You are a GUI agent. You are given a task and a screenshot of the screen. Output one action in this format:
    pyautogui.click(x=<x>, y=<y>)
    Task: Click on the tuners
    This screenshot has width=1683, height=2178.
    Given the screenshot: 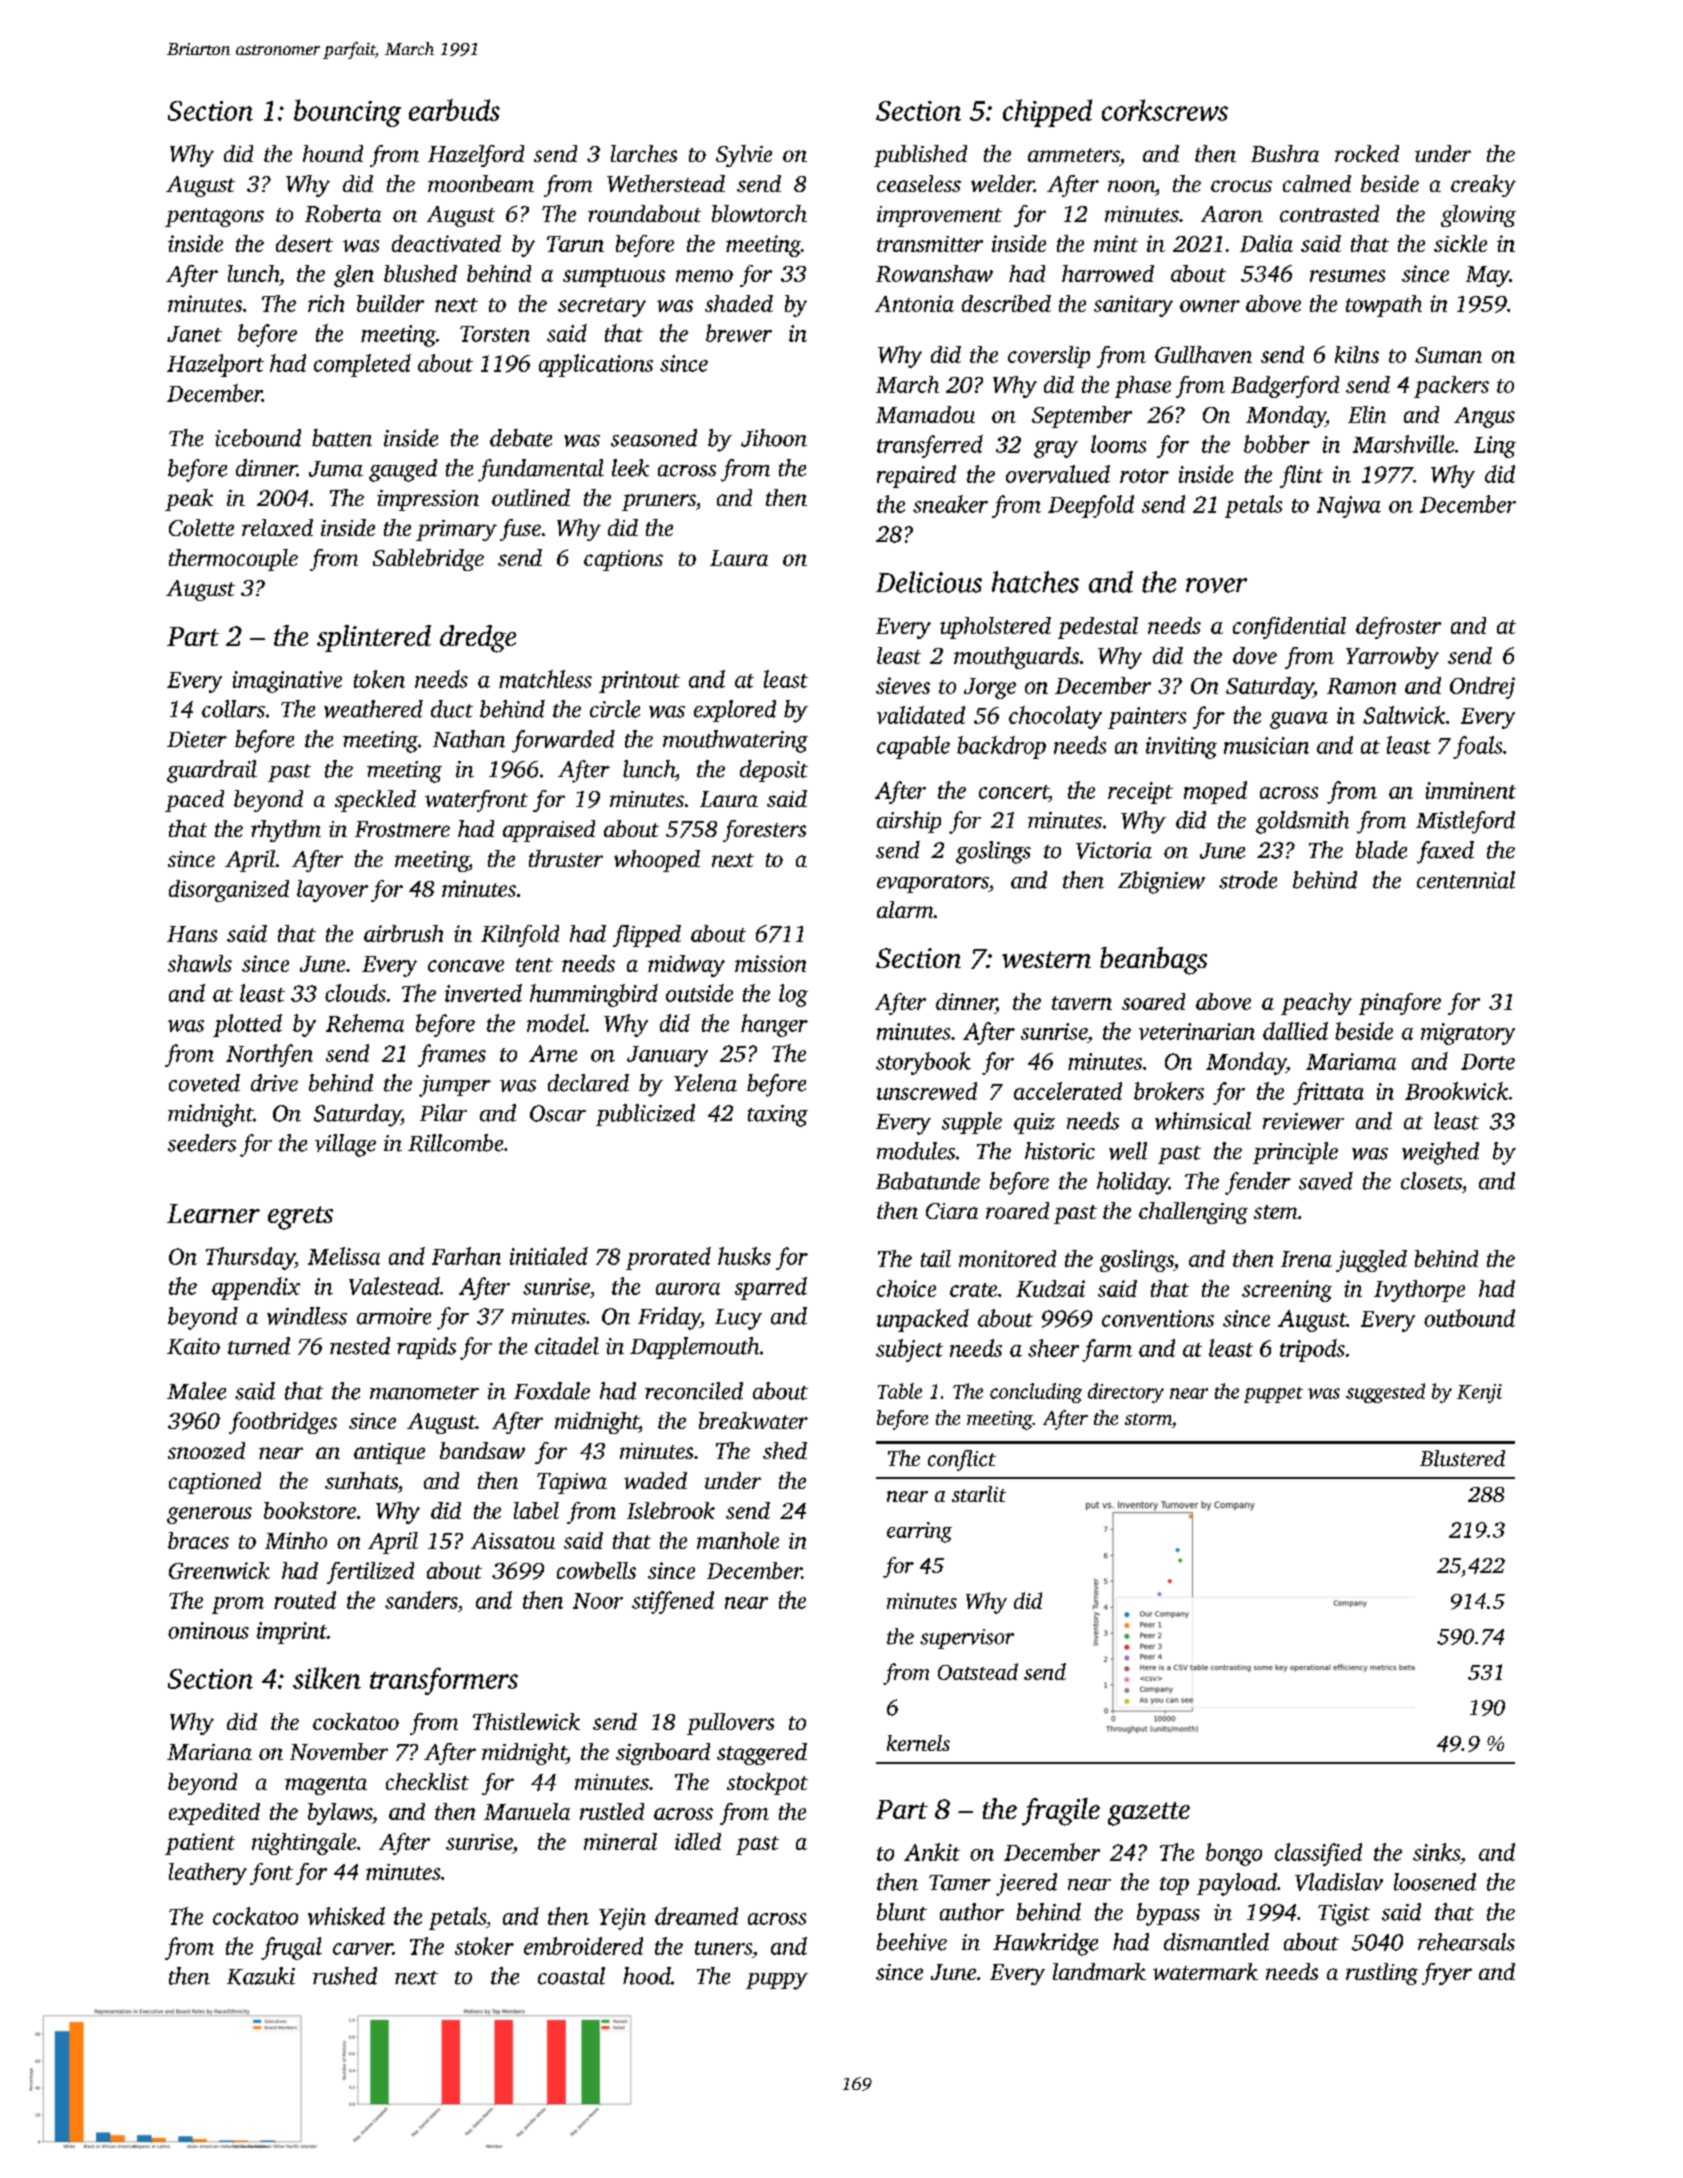 What is the action you would take?
    pyautogui.click(x=723, y=1948)
